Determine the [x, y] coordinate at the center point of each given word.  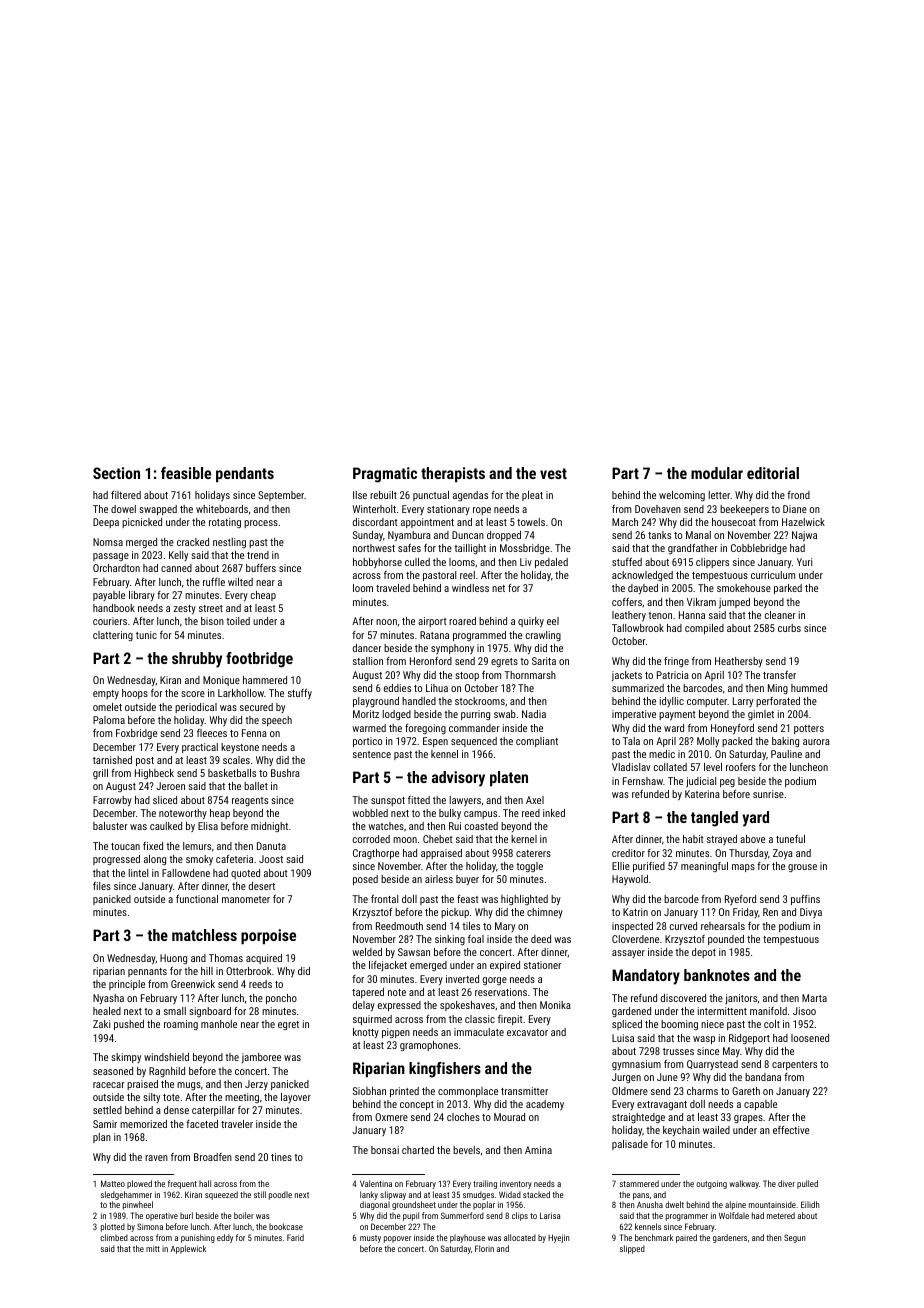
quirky [531, 622]
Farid [295, 1237]
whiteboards [222, 509]
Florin [484, 1248]
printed [404, 1092]
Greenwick [193, 984]
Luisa [623, 1038]
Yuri [804, 562]
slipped [632, 1249]
